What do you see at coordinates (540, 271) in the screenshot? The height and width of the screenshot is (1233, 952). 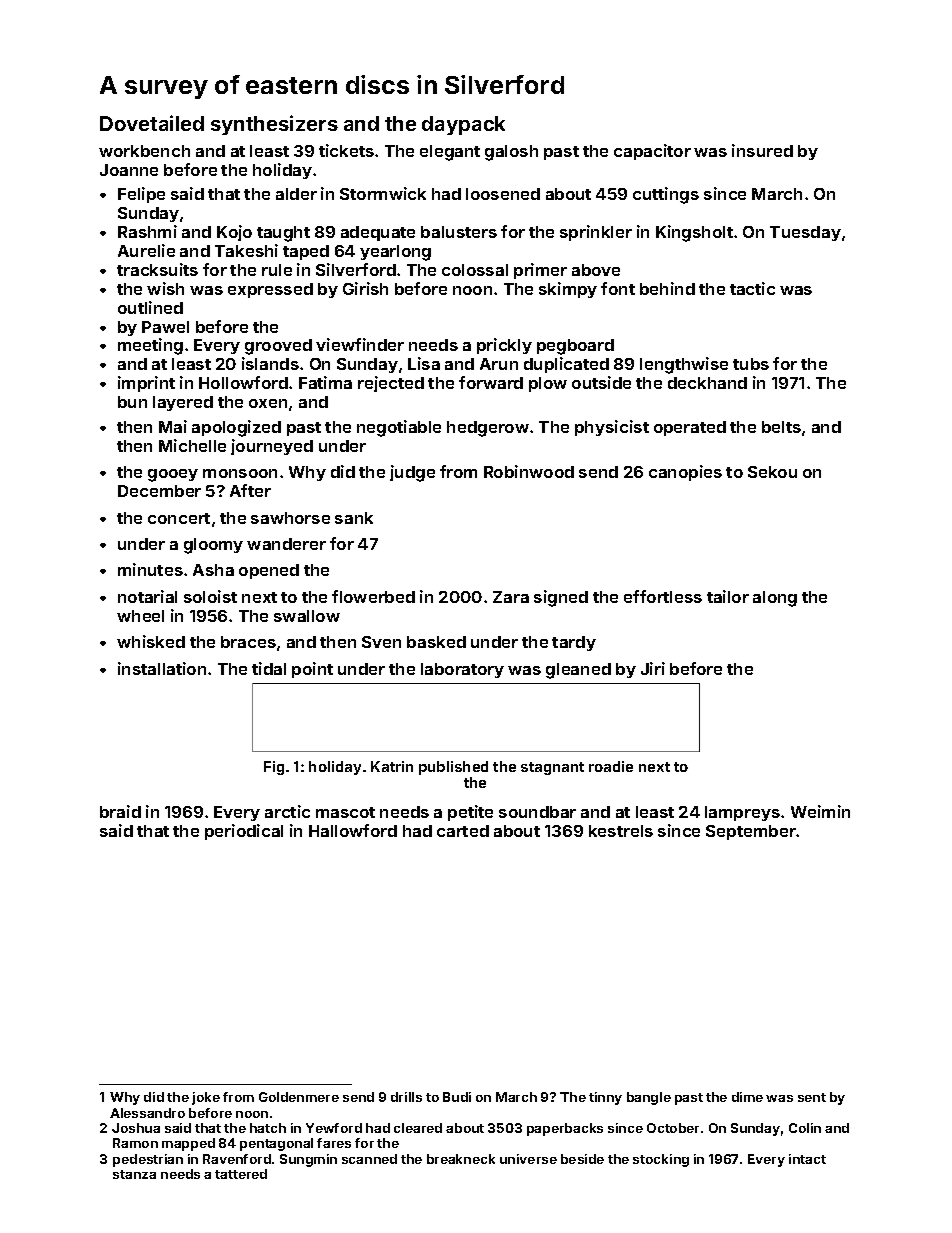 I see `primer` at bounding box center [540, 271].
